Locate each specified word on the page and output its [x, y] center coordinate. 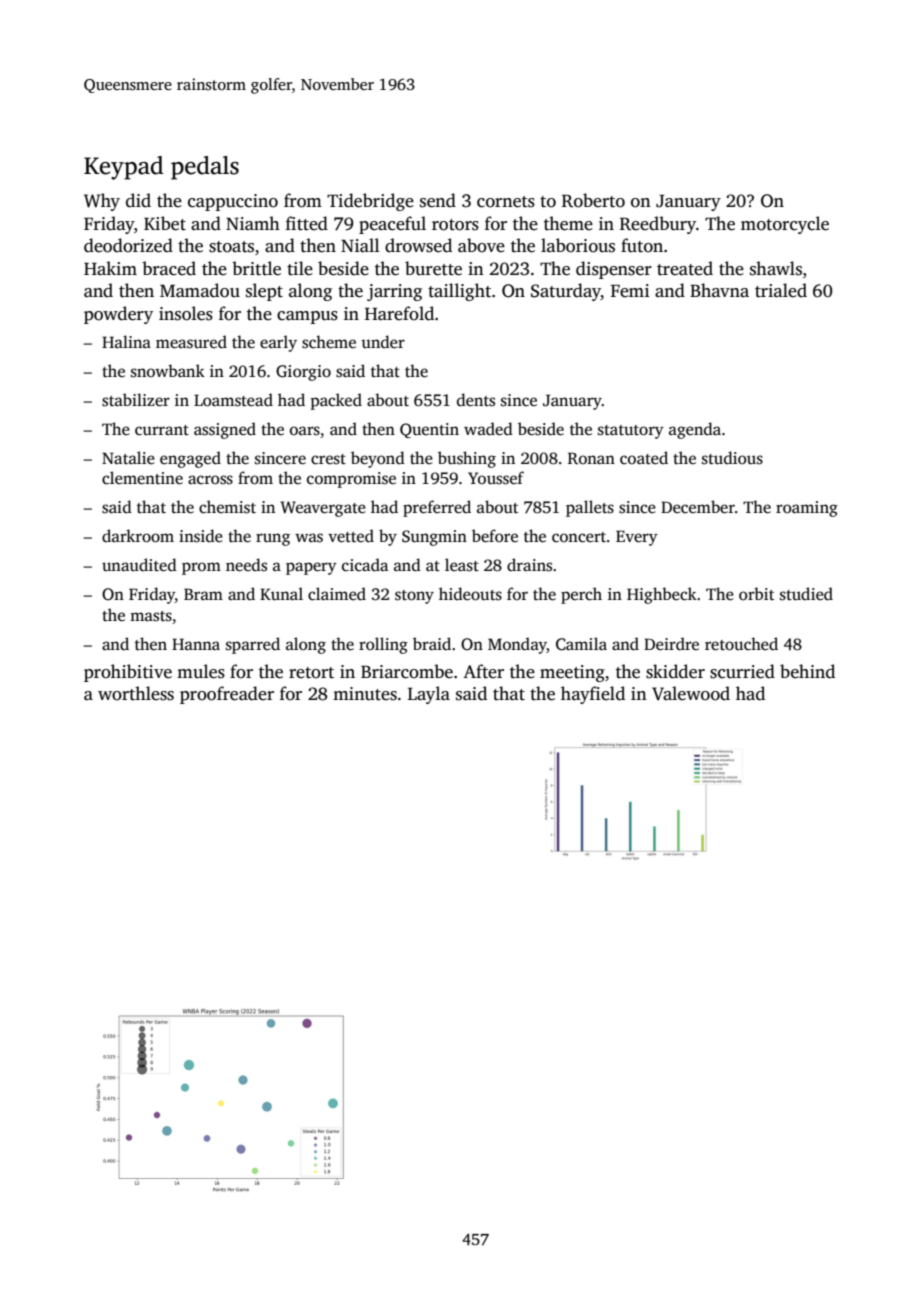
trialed [781, 290]
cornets [506, 202]
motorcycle [785, 225]
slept [264, 292]
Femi [630, 291]
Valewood [691, 693]
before [495, 536]
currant [162, 430]
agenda [695, 430]
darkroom [138, 536]
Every [637, 538]
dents [476, 400]
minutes [365, 694]
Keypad [123, 168]
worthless [136, 693]
